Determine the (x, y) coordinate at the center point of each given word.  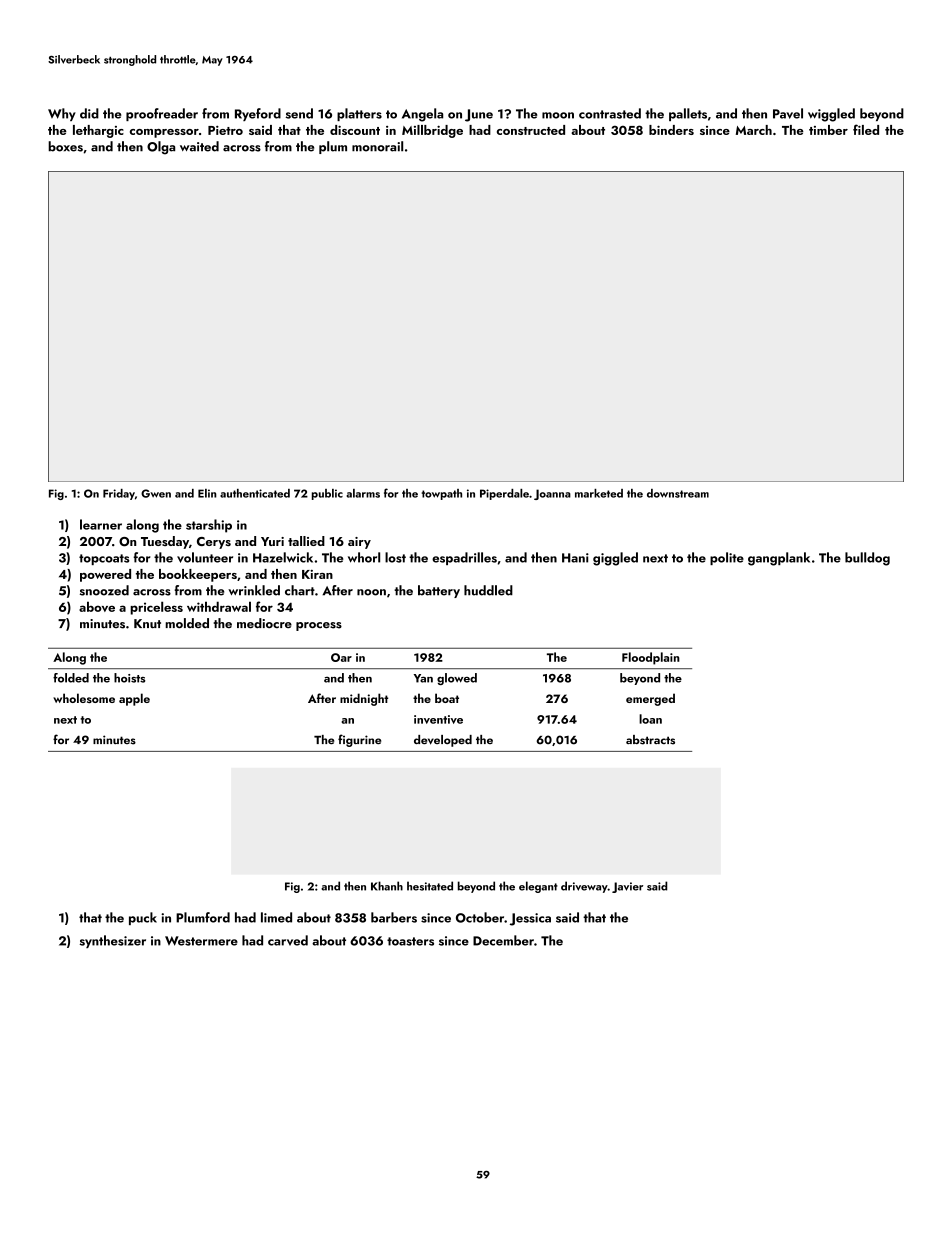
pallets (688, 114)
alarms (363, 493)
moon (558, 115)
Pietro (225, 130)
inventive (438, 719)
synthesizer (113, 941)
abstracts (650, 740)
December (503, 940)
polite (727, 558)
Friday (119, 494)
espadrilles (464, 558)
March (754, 130)
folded (71, 678)
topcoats (104, 559)
